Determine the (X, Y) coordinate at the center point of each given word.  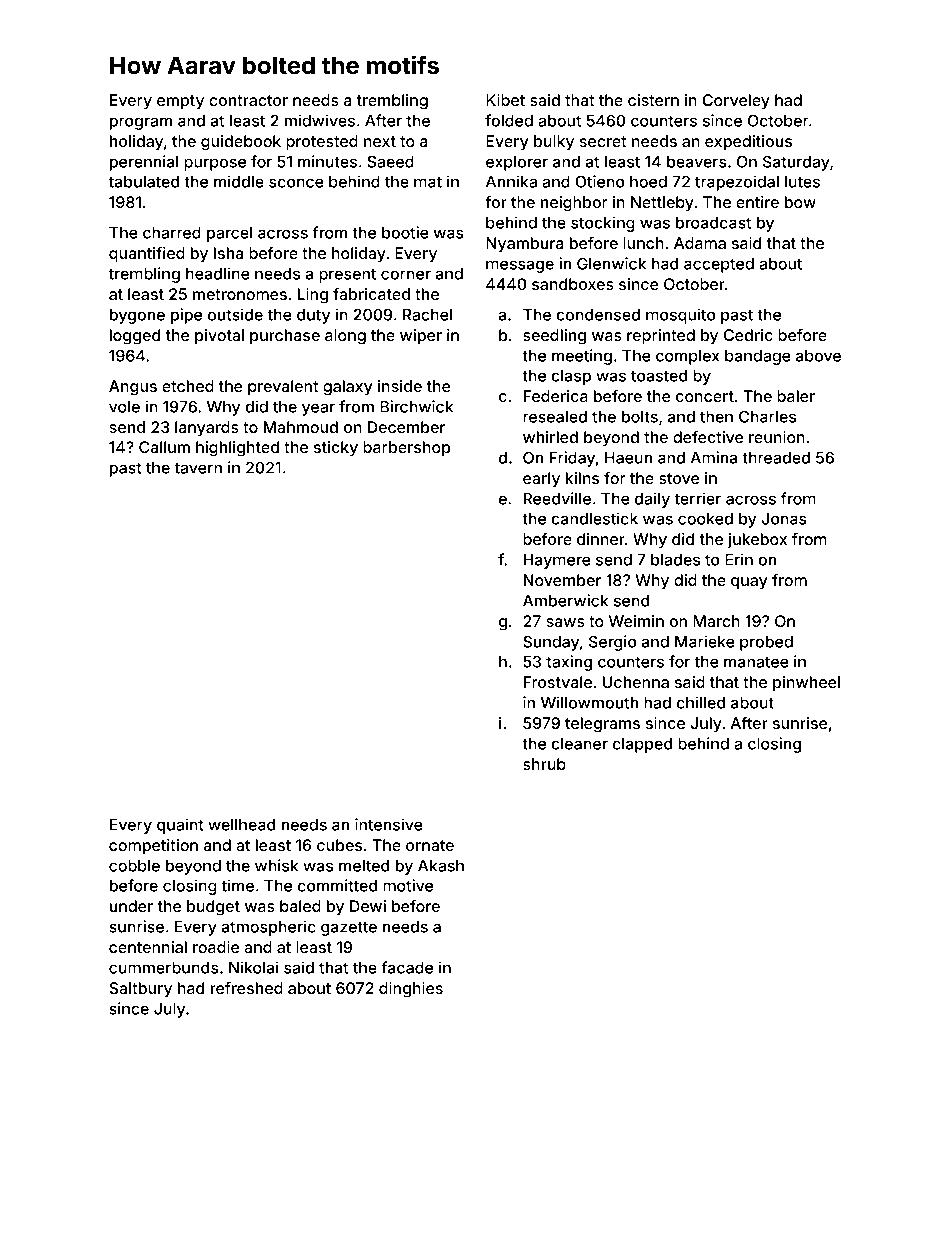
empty (180, 102)
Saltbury (140, 990)
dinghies (411, 990)
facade (407, 967)
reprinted (661, 337)
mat (428, 182)
